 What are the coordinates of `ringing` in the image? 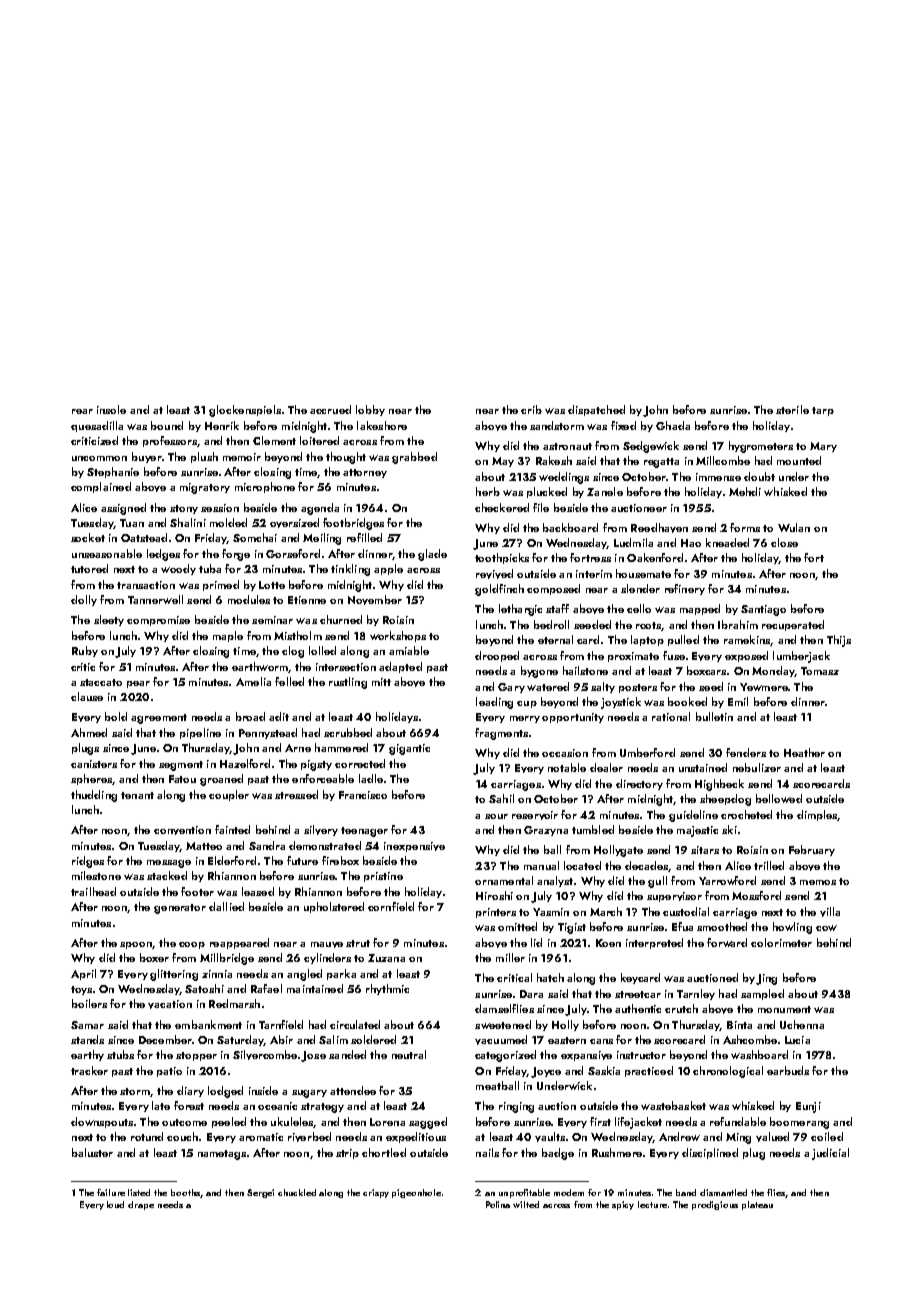 It's located at (516, 1107).
